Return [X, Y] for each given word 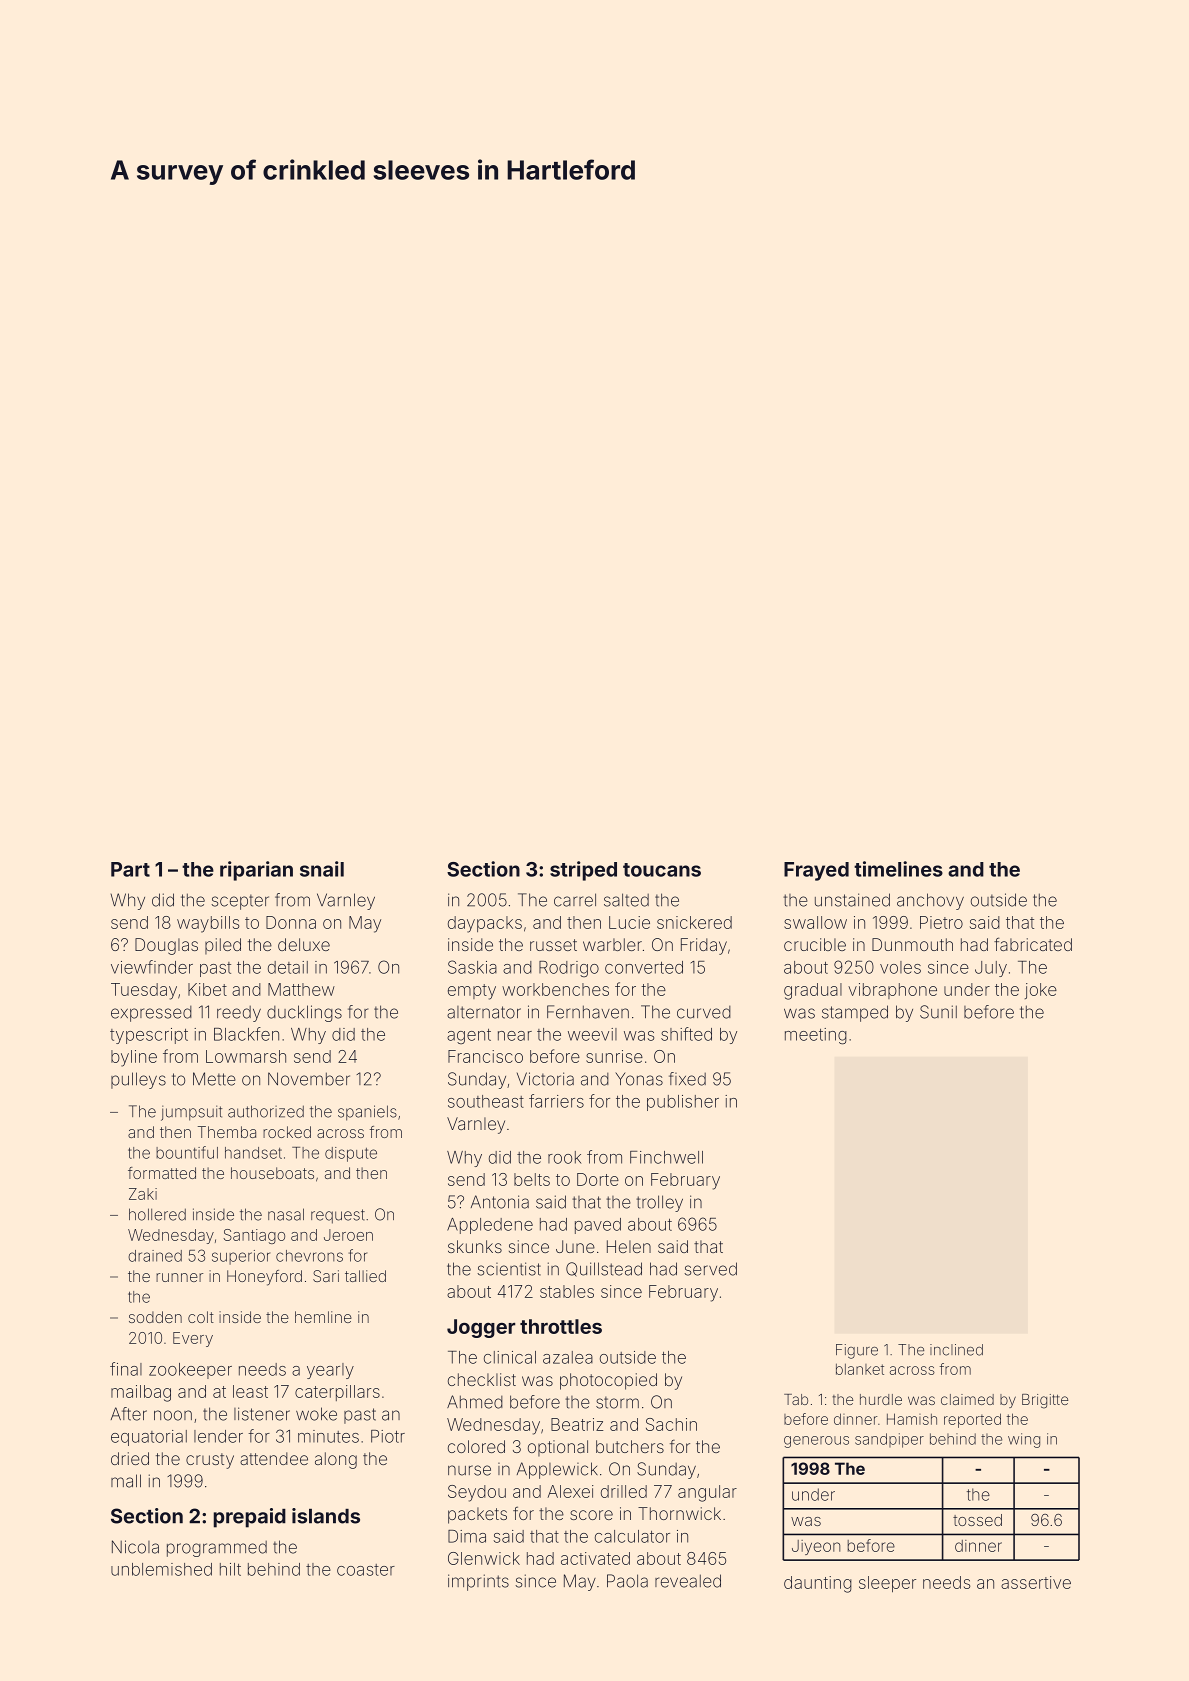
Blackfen [246, 1034]
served [710, 1269]
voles [900, 967]
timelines [898, 869]
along [336, 1460]
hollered [157, 1214]
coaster [366, 1570]
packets [477, 1515]
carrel [575, 900]
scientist [509, 1269]
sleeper [887, 1584]
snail [322, 869]
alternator [484, 1012]
